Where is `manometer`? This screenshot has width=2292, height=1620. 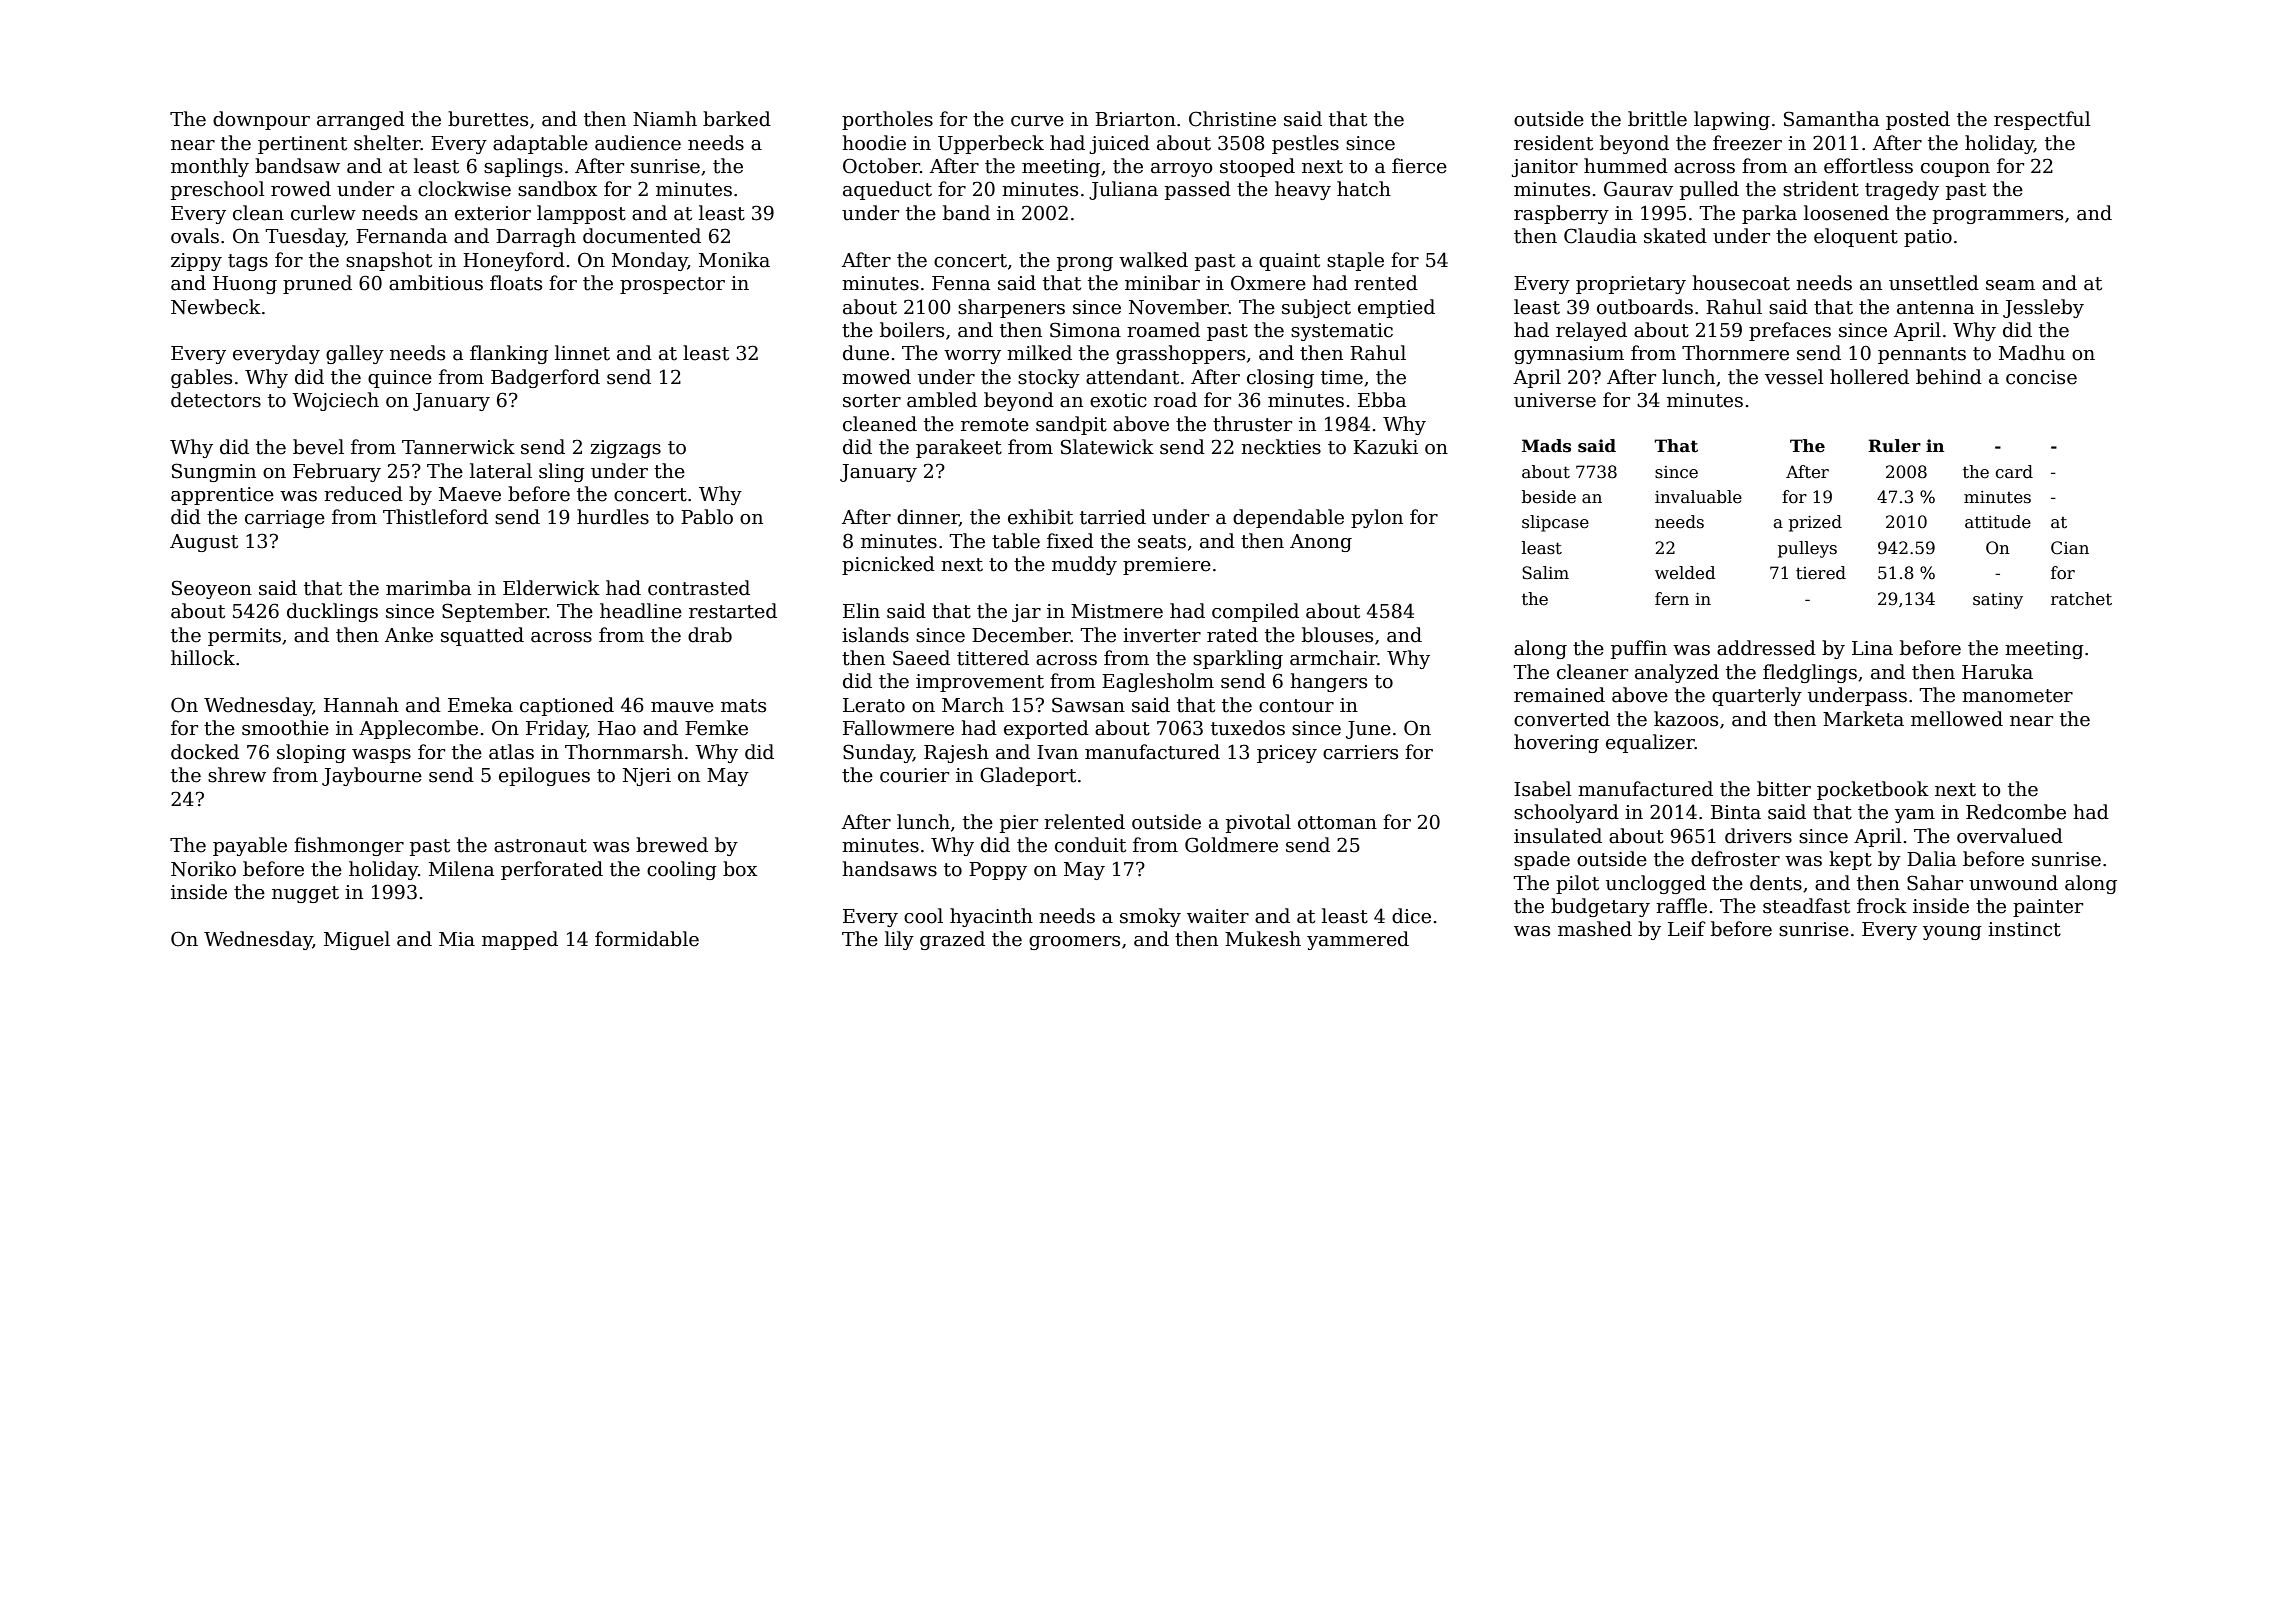
manometer is located at coordinates (2017, 696).
